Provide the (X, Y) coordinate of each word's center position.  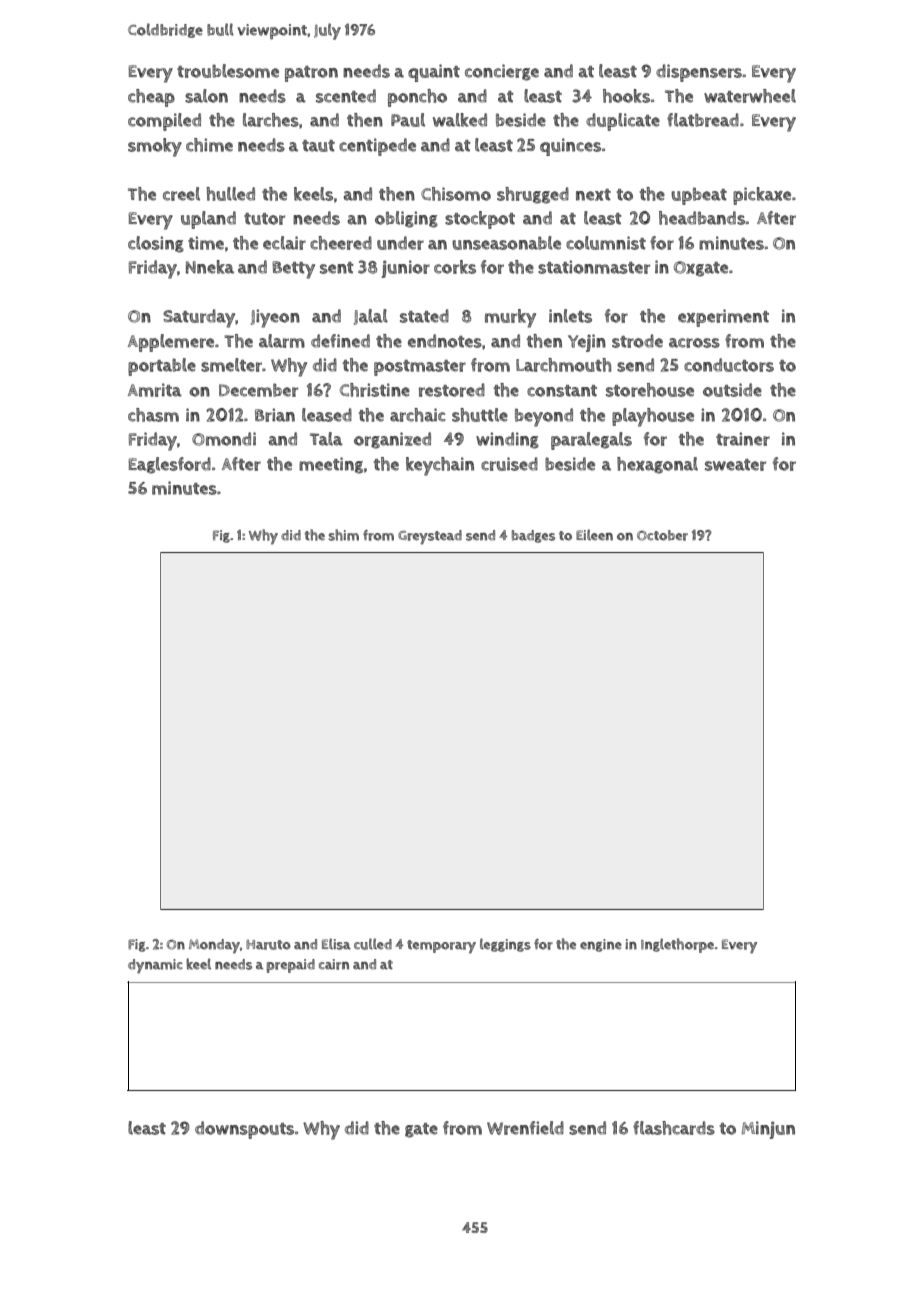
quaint (434, 73)
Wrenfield (525, 1128)
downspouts (244, 1130)
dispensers (699, 73)
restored (452, 390)
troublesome (228, 71)
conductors (729, 365)
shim (344, 535)
